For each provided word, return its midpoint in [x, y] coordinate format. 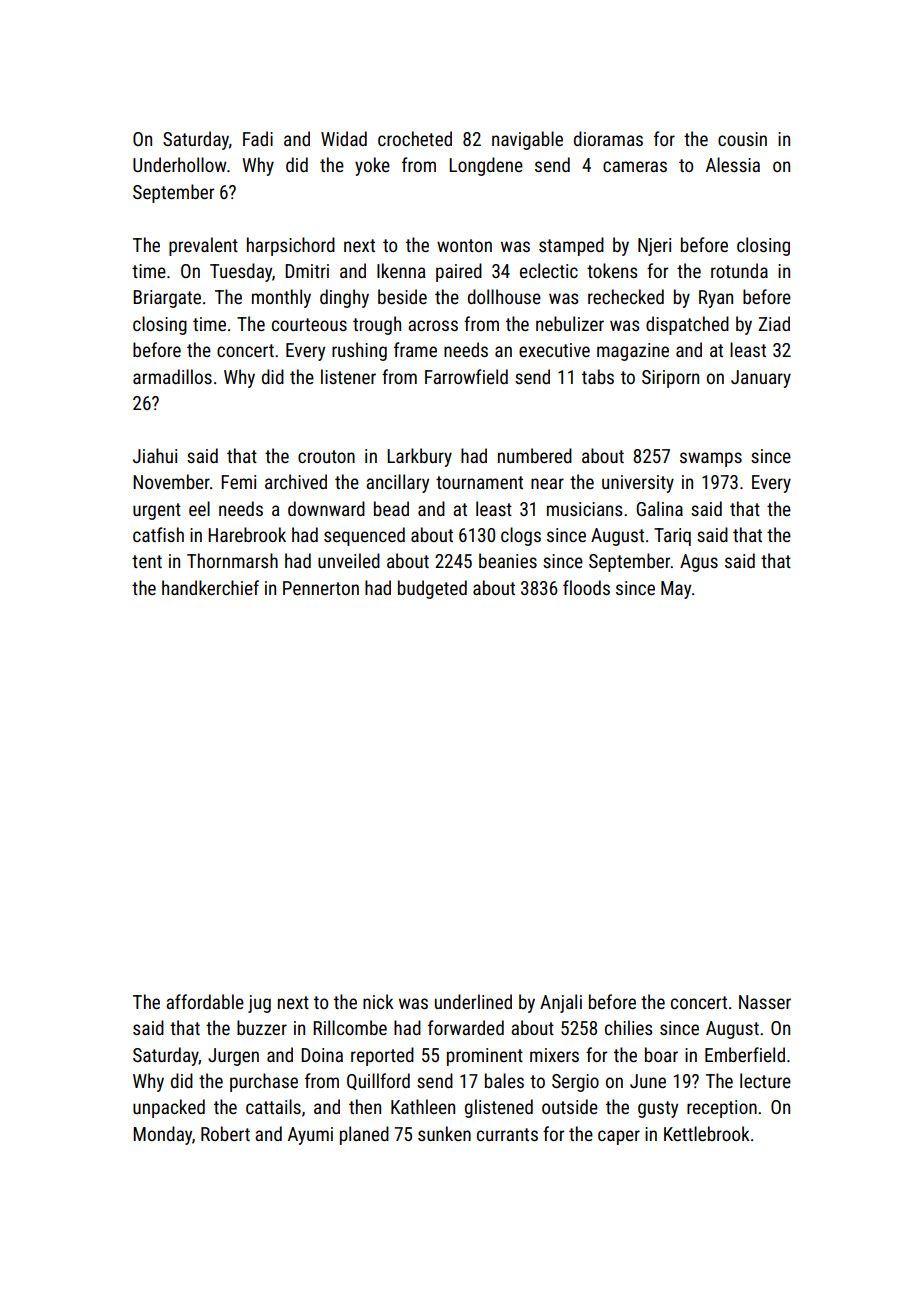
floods [586, 587]
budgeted [432, 589]
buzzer [262, 1027]
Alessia [733, 164]
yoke [372, 166]
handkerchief [210, 587]
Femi [238, 482]
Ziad [774, 323]
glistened [499, 1108]
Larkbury [419, 457]
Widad [344, 138]
